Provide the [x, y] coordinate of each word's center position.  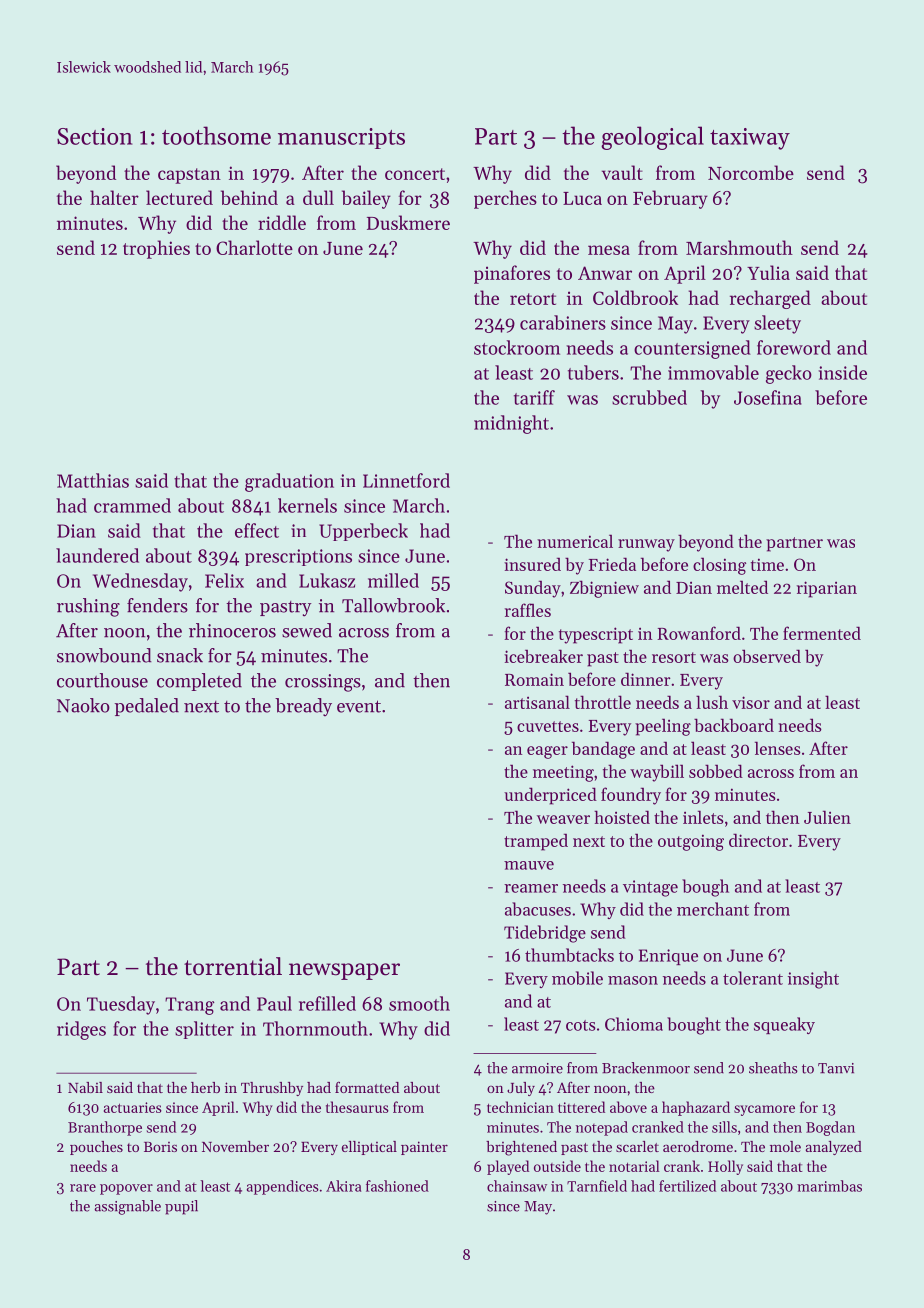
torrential [233, 966]
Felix [224, 580]
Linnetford [406, 480]
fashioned [397, 1186]
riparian [827, 589]
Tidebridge [545, 934]
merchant [713, 909]
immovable [713, 372]
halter [114, 197]
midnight [511, 424]
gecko [789, 374]
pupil [181, 1207]
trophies [156, 249]
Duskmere [408, 222]
